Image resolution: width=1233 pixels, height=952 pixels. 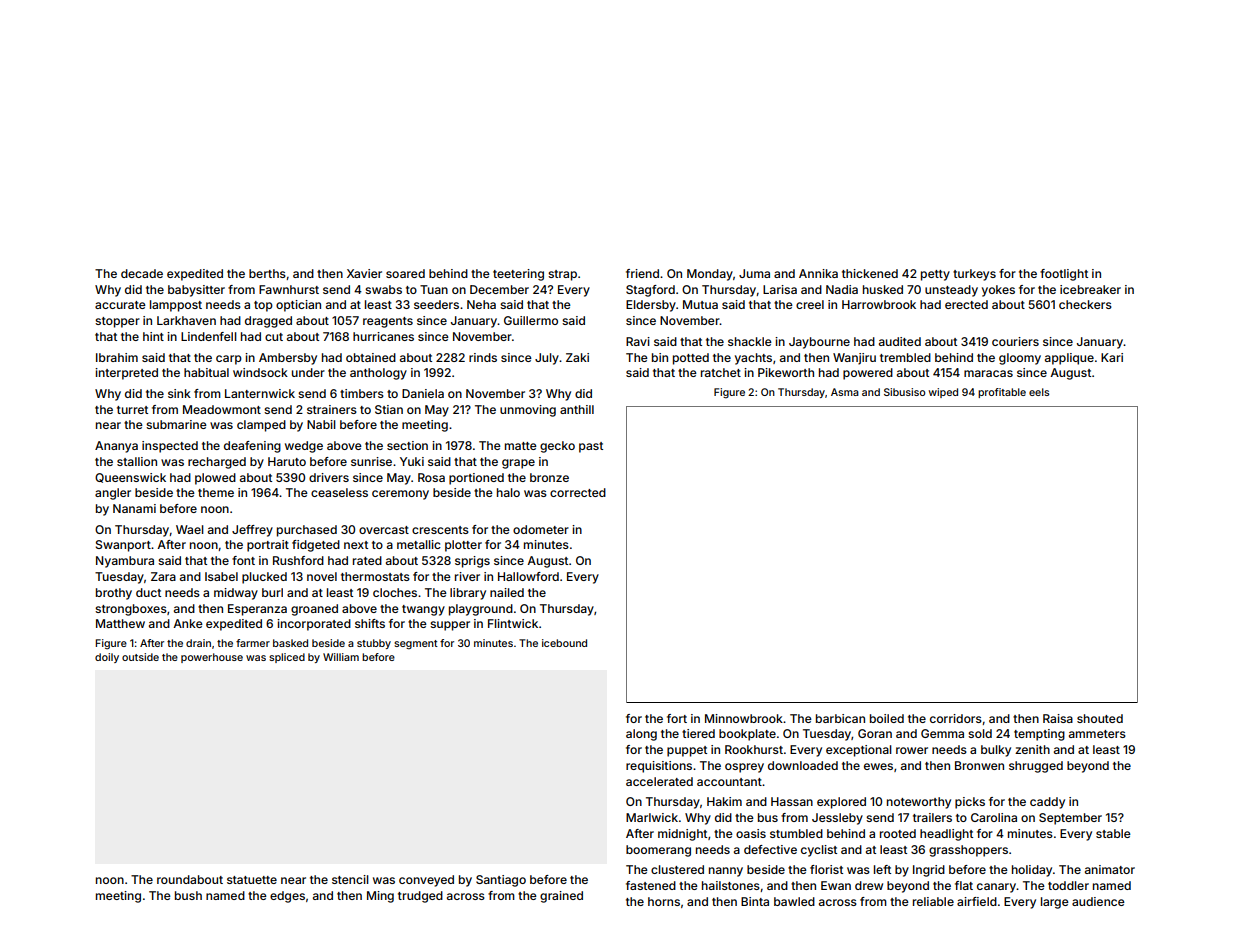 I want to click on stopper, so click(x=117, y=322).
